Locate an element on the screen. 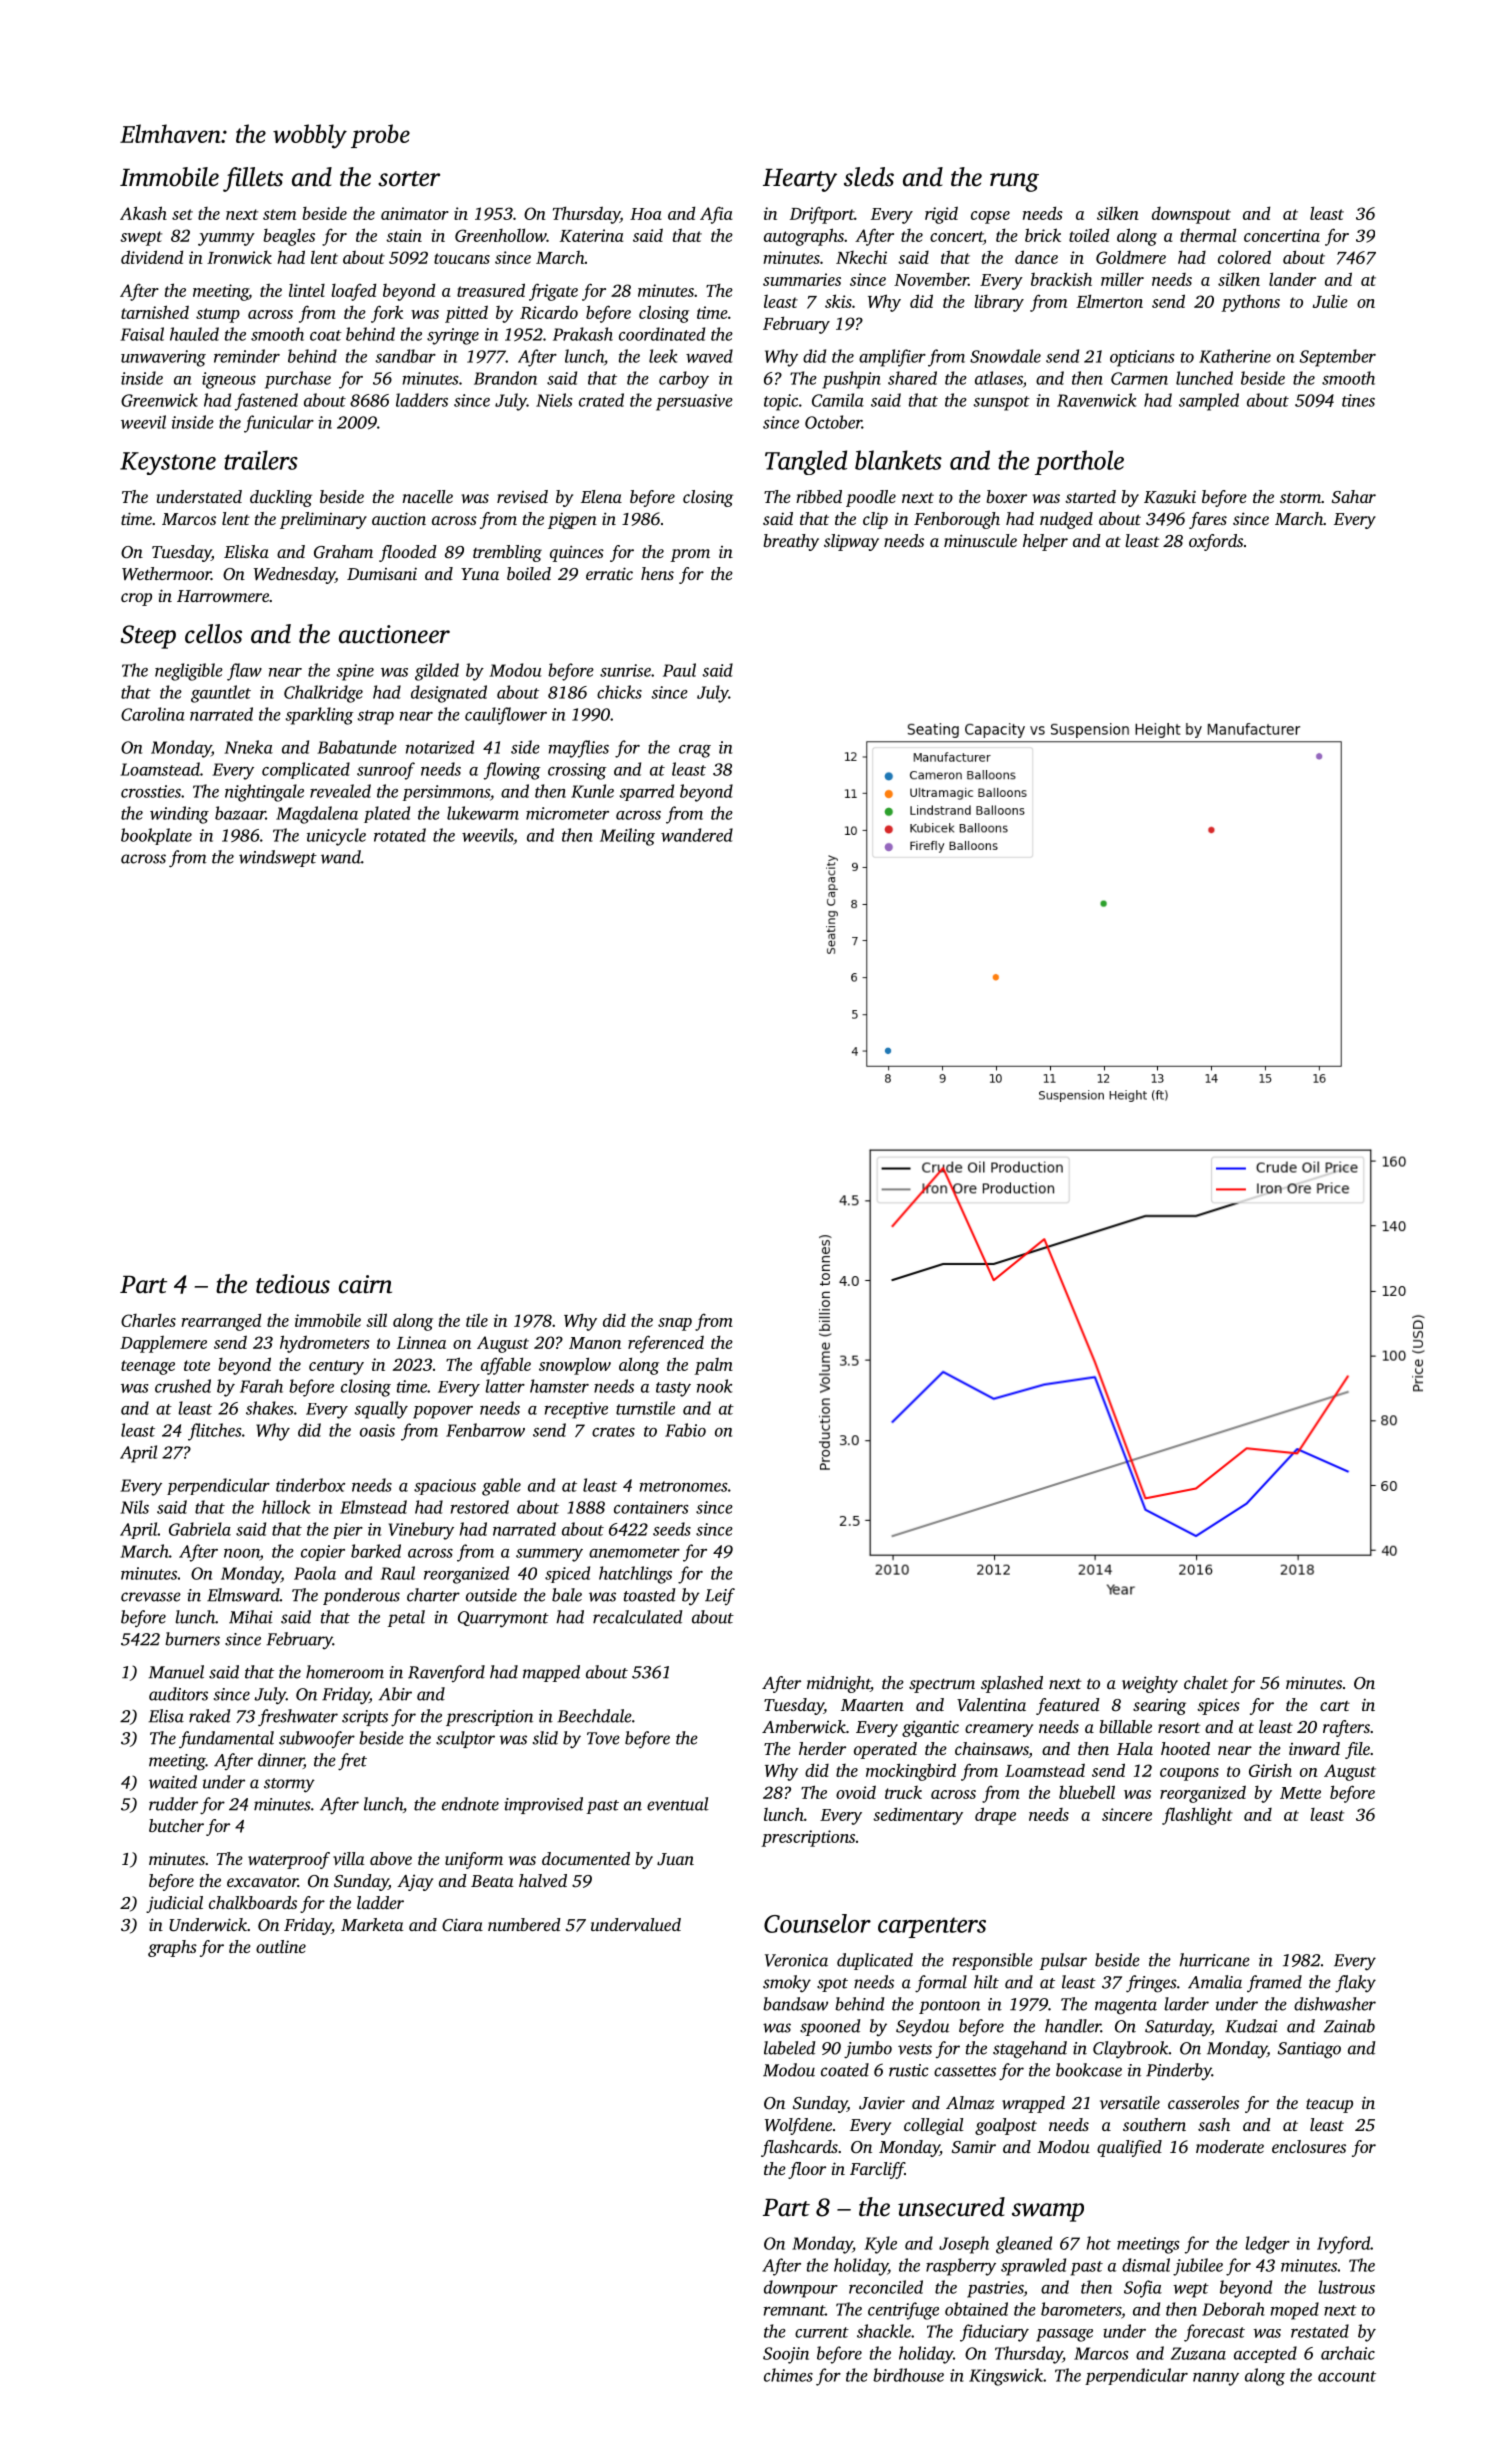  judicial is located at coordinates (174, 1904).
